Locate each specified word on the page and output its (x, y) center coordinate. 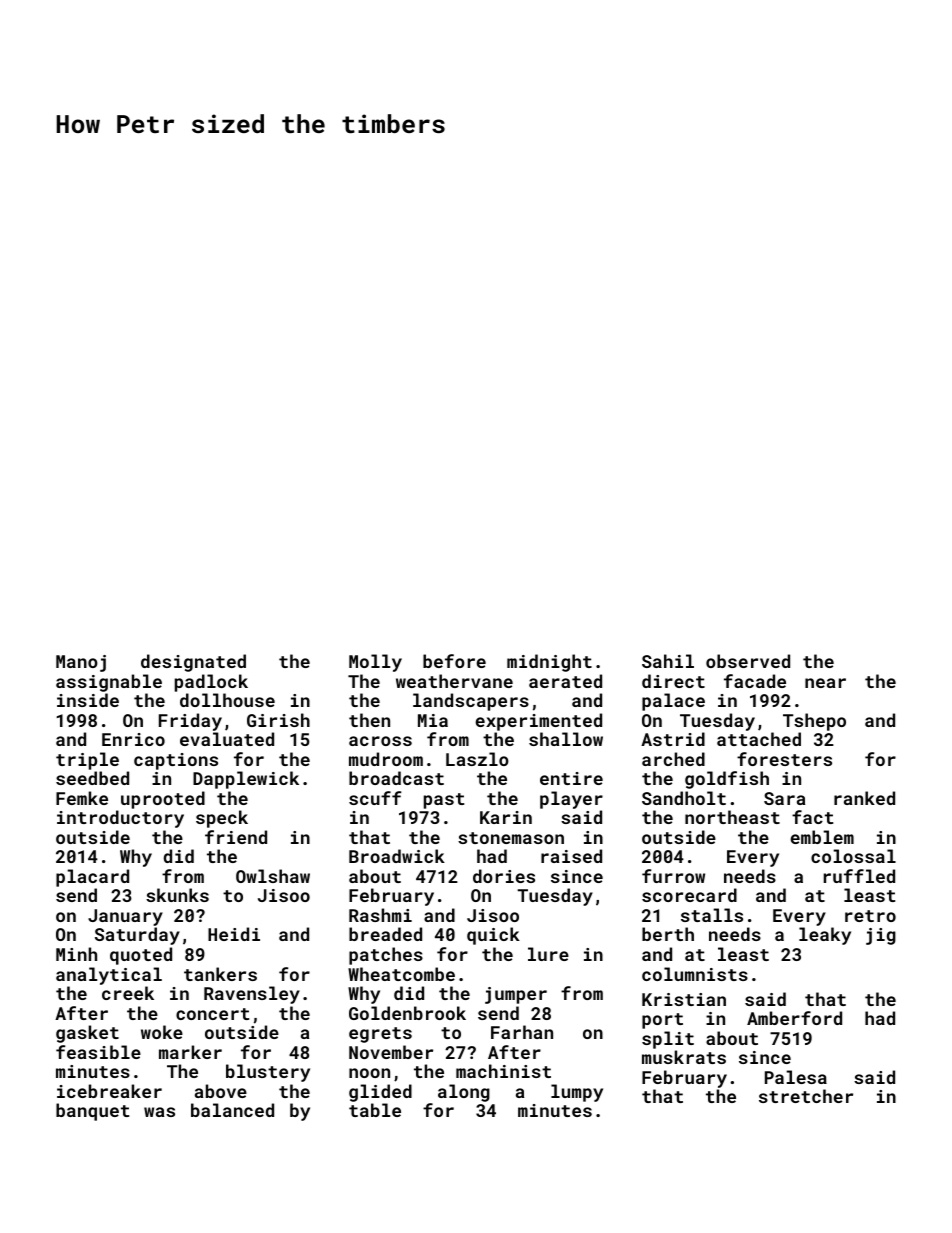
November (391, 1052)
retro (870, 916)
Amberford (794, 1018)
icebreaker (109, 1091)
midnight (549, 663)
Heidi (234, 934)
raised (571, 856)
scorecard (689, 895)
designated (193, 663)
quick (493, 936)
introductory (120, 819)
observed (748, 661)
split (668, 1040)
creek (128, 993)
